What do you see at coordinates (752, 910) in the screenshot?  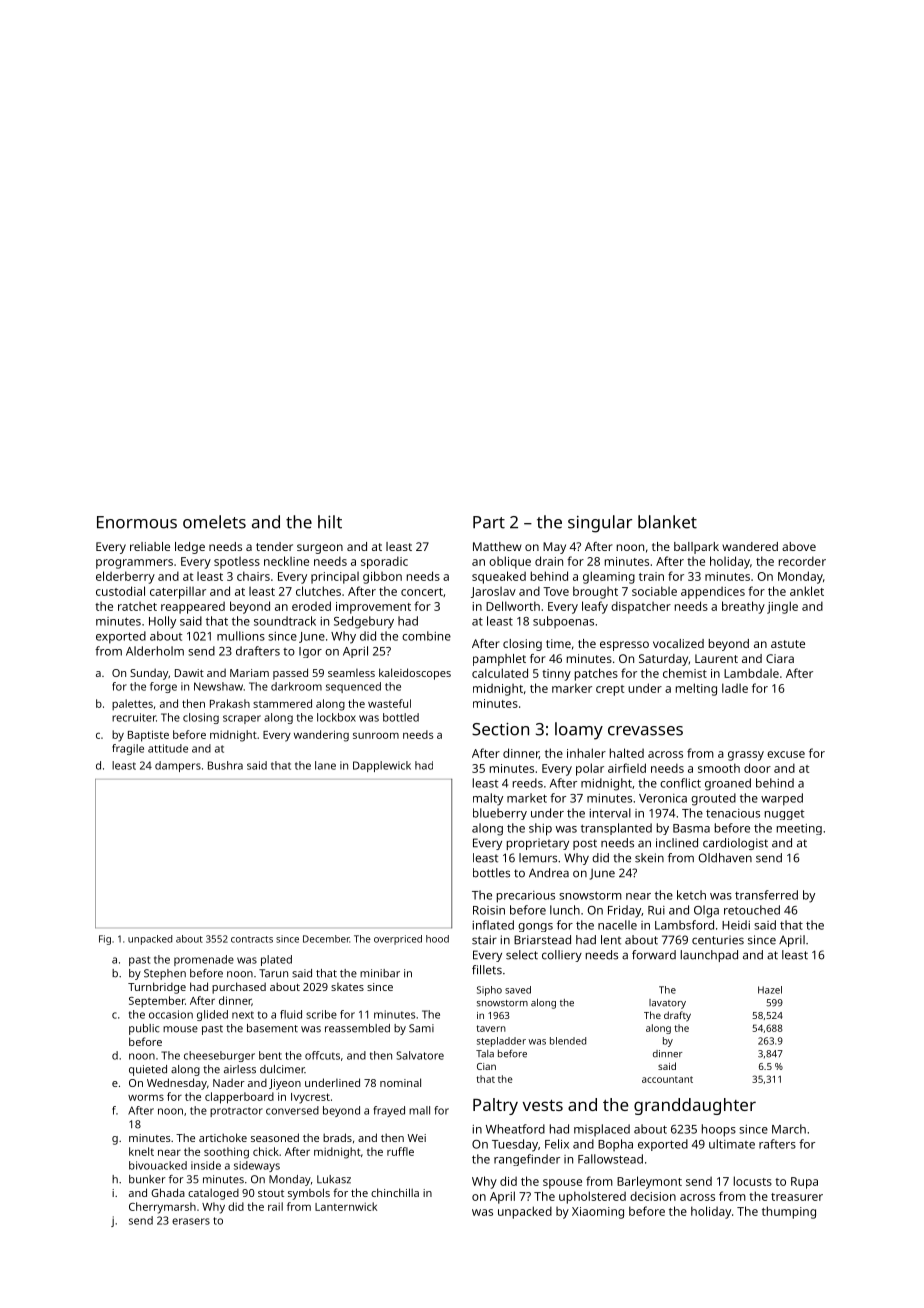 I see `retouched` at bounding box center [752, 910].
